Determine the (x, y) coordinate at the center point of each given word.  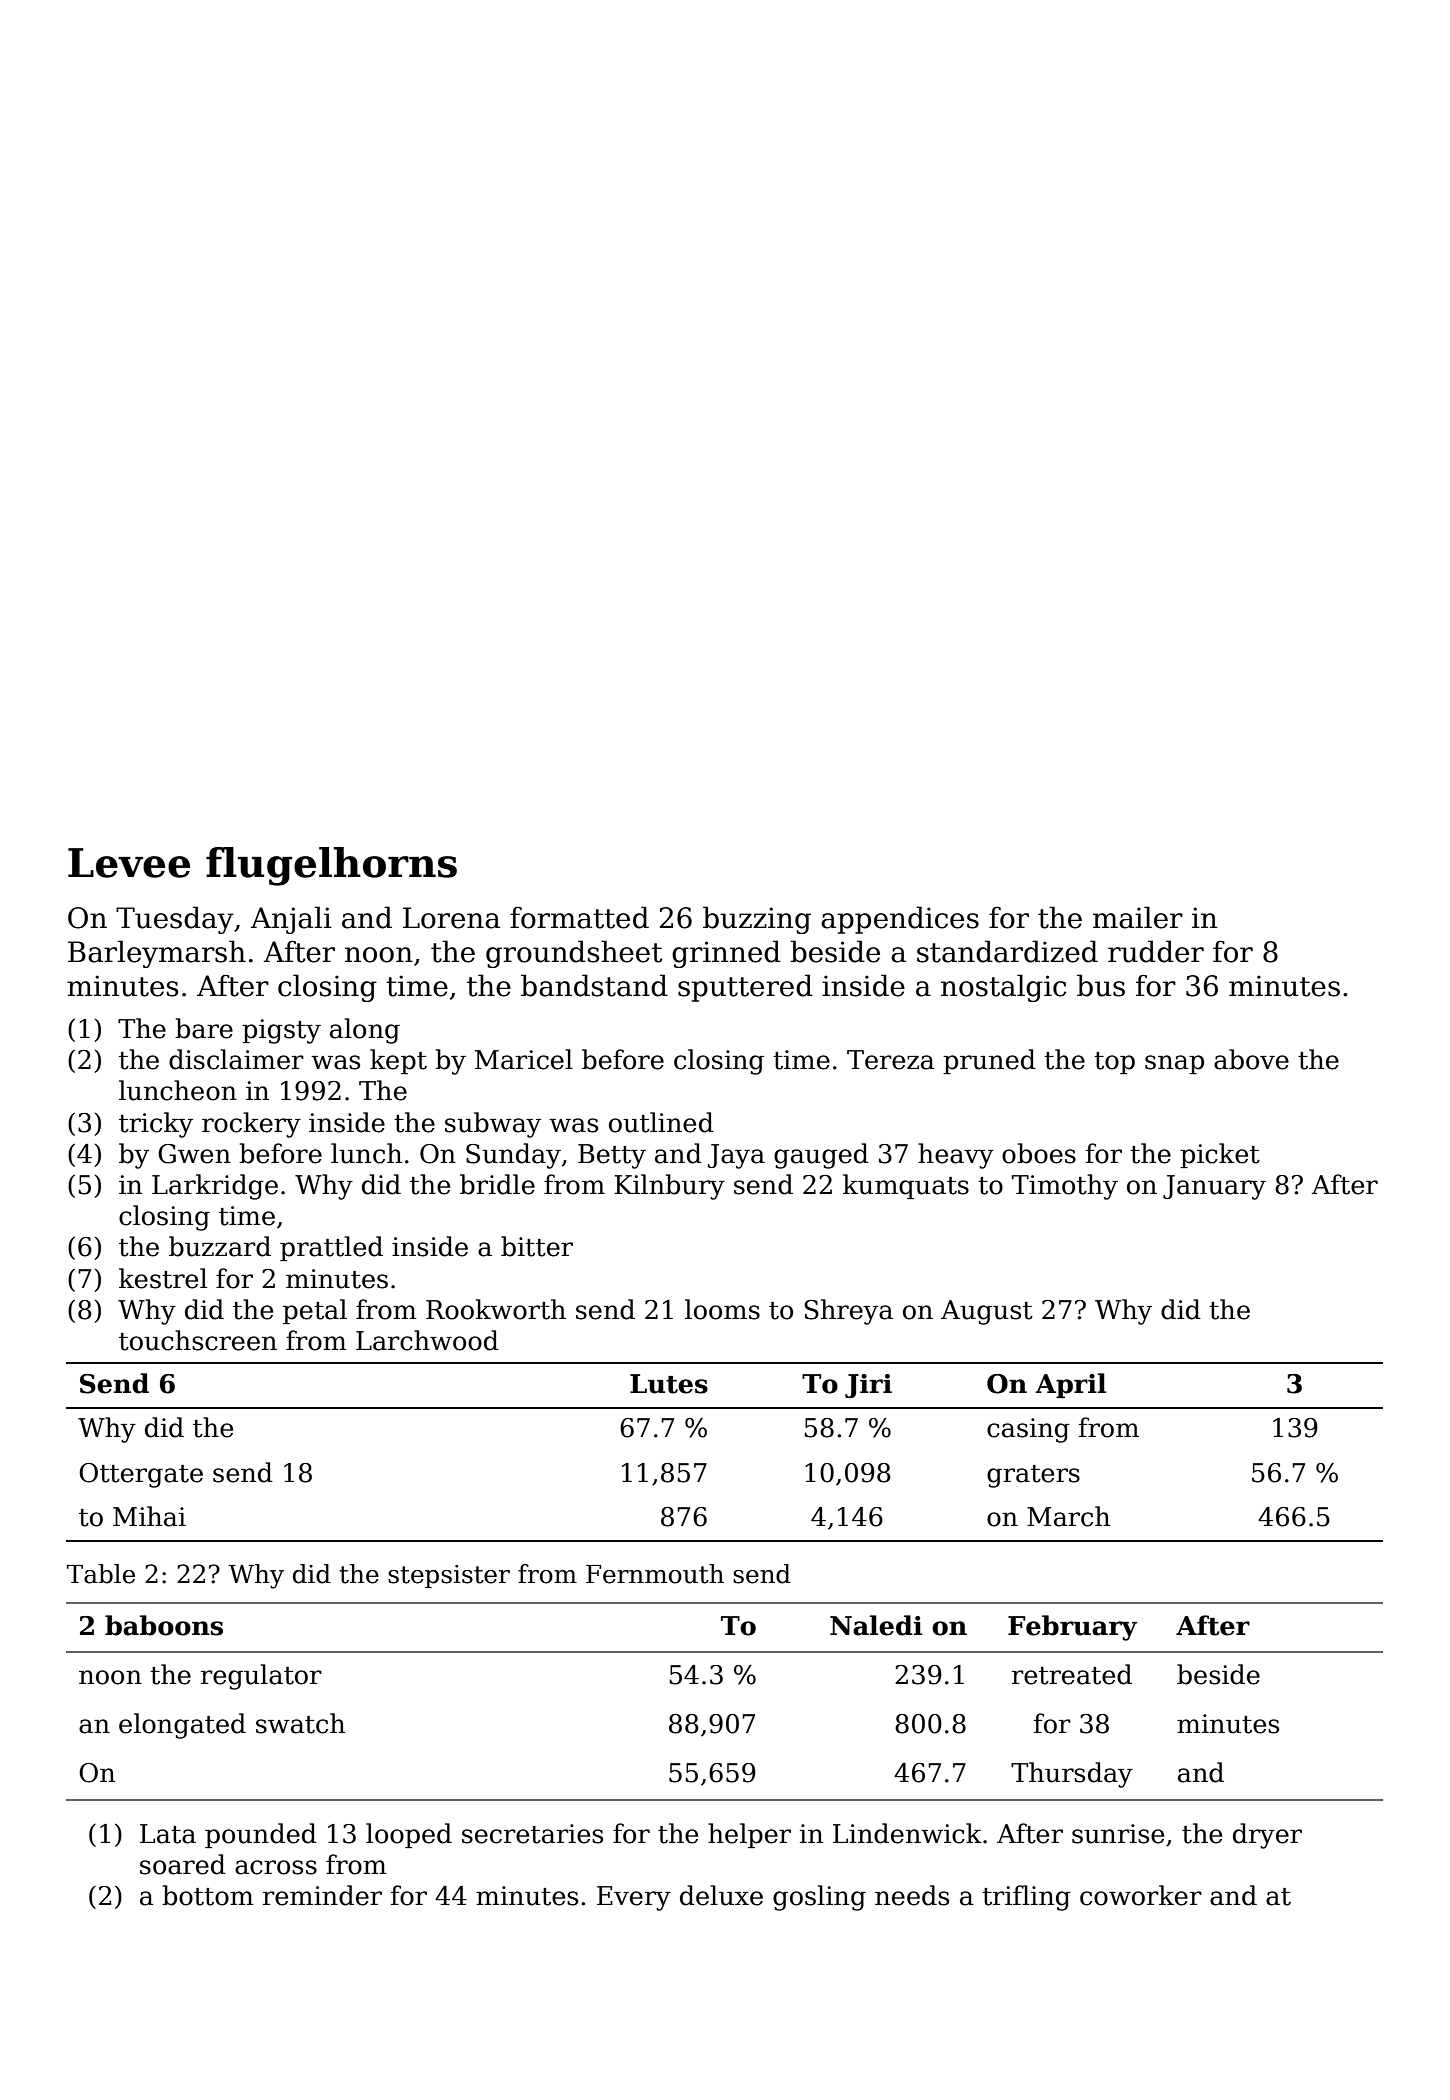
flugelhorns (331, 866)
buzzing (757, 920)
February (1072, 1628)
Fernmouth (655, 1574)
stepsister (449, 1576)
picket (1220, 1155)
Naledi (876, 1625)
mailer (1138, 917)
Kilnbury (669, 1187)
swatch (300, 1723)
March (1068, 1516)
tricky (156, 1125)
